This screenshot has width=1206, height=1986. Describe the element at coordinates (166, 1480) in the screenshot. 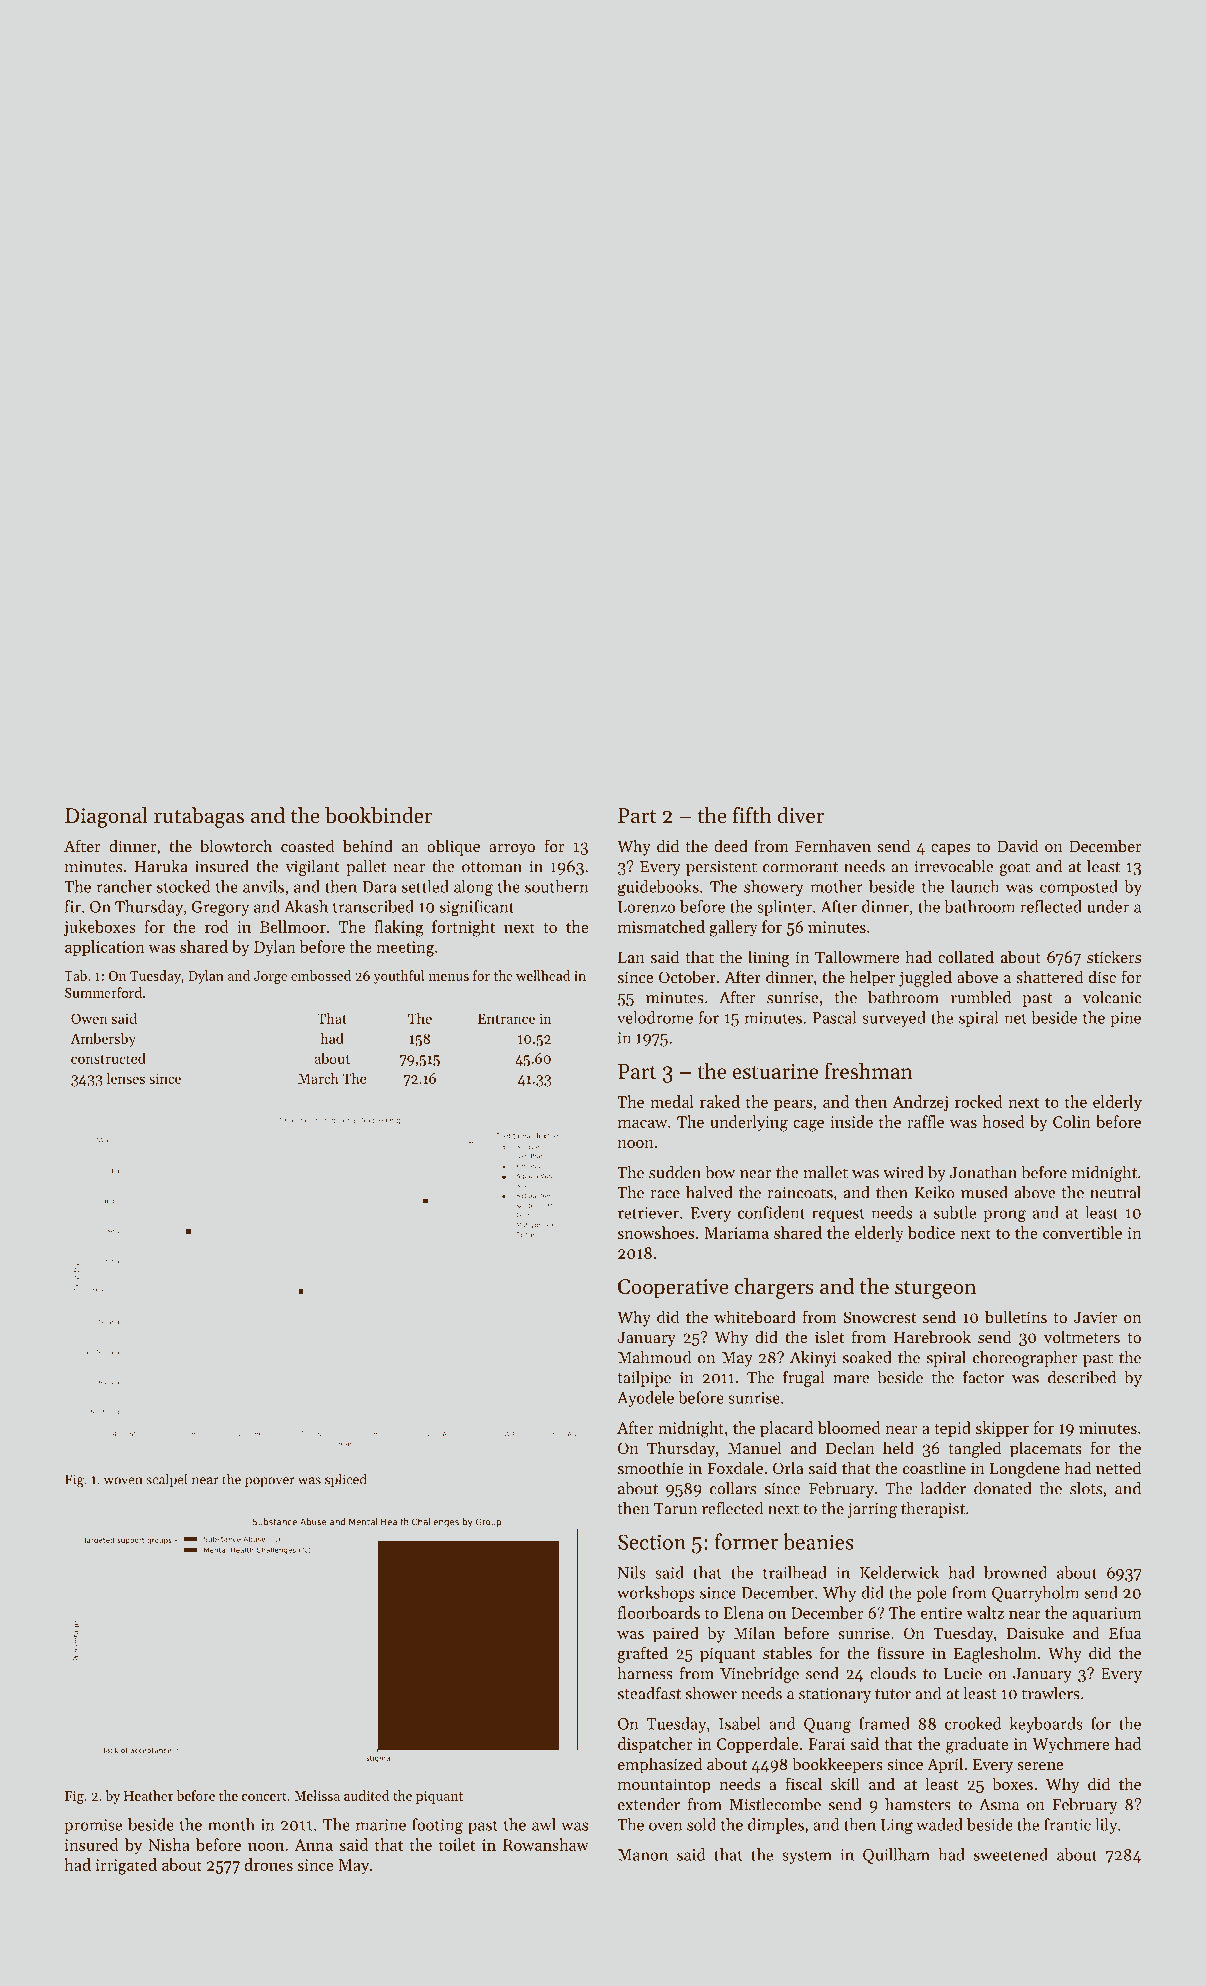

I see `scalpel` at that location.
